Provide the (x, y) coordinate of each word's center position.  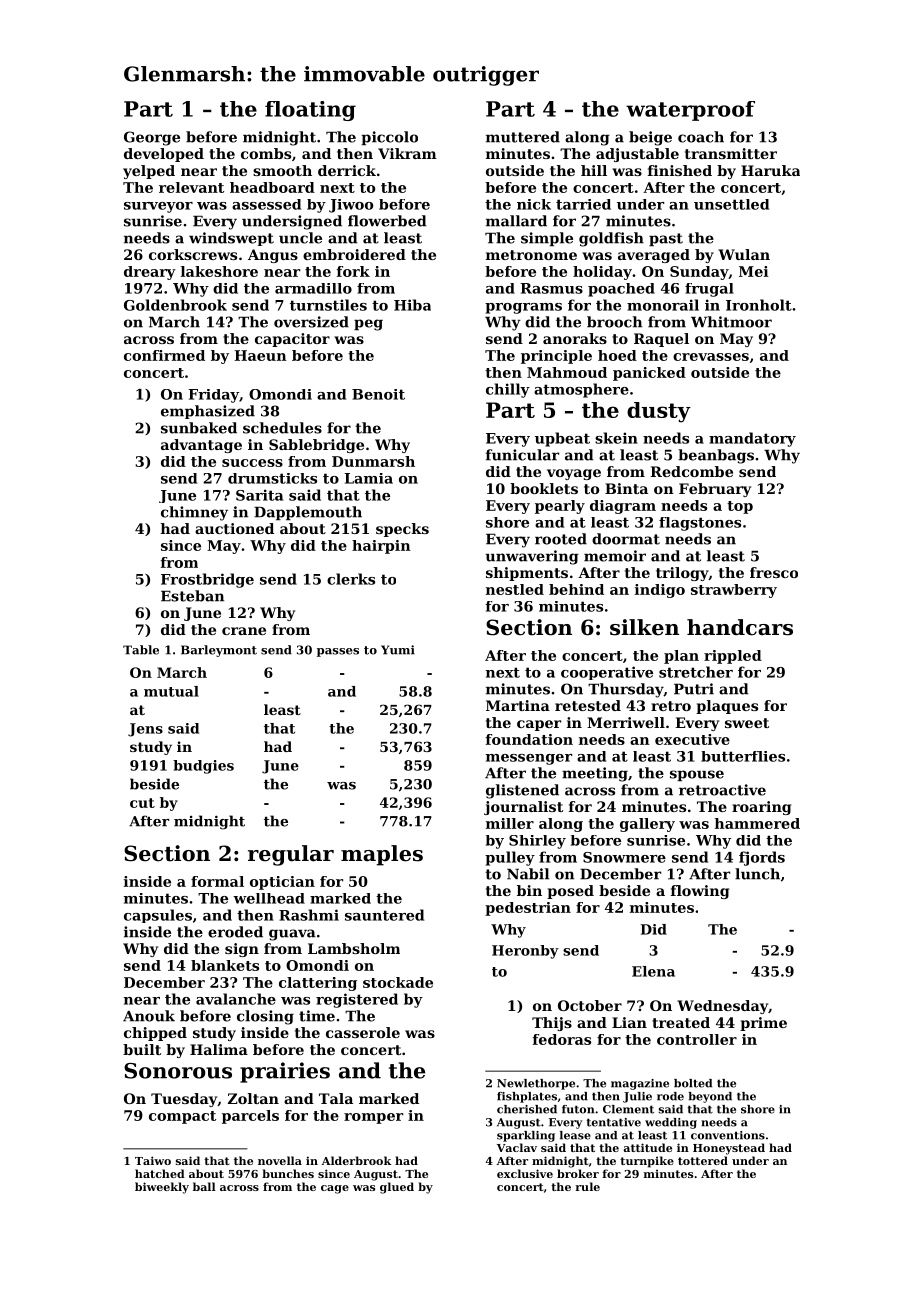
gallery (647, 825)
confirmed (164, 355)
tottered (703, 1160)
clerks (351, 579)
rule (587, 1186)
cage (335, 1189)
